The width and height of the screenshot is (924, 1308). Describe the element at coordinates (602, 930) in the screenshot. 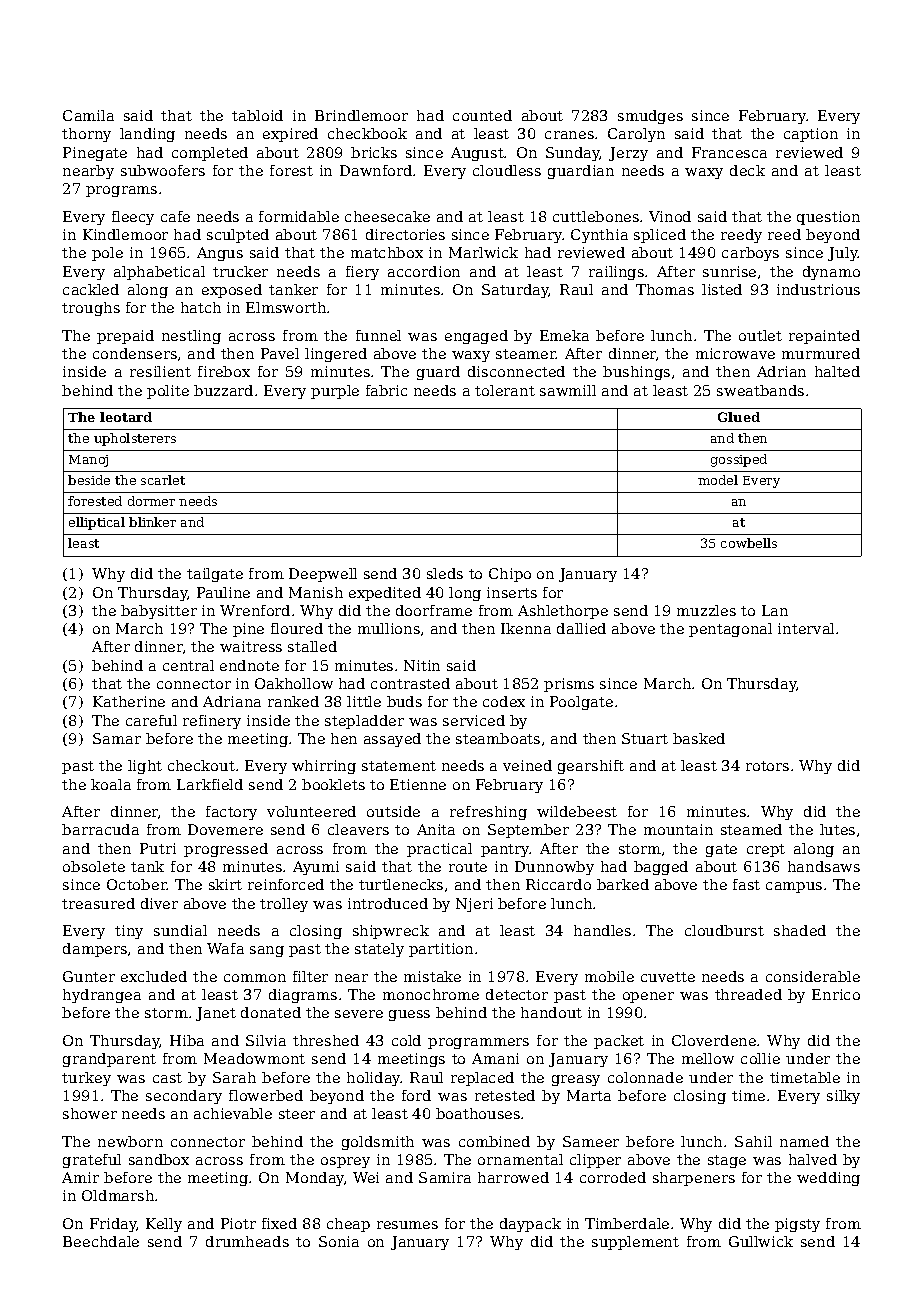

I see `handles` at that location.
